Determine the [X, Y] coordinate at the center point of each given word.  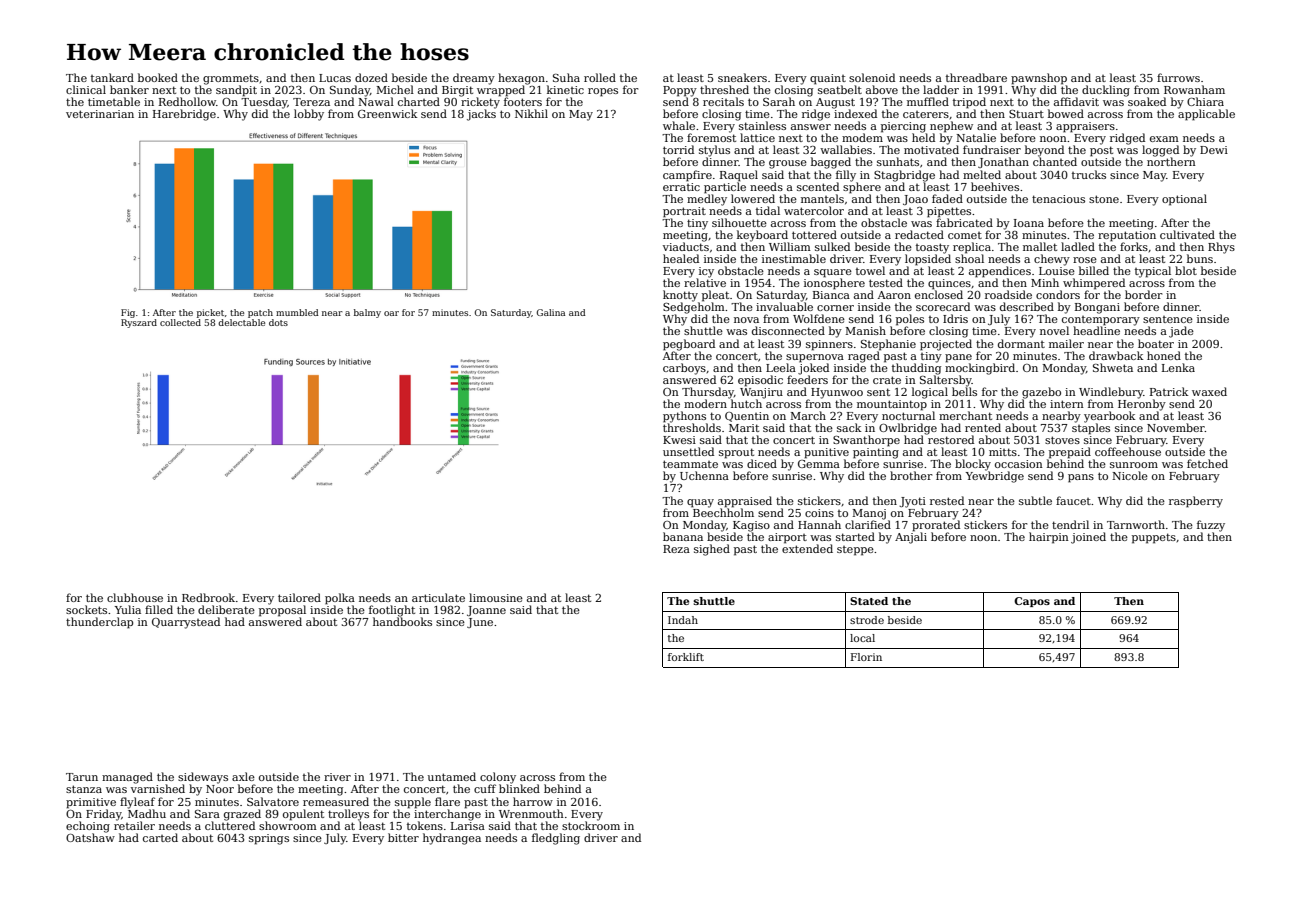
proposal [282, 611]
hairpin [1049, 538]
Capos [1032, 602]
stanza [84, 789]
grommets [231, 79]
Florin [866, 657]
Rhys [1221, 248]
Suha [566, 77]
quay [700, 503]
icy [706, 272]
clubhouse [135, 597]
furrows [1178, 77]
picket [210, 313]
